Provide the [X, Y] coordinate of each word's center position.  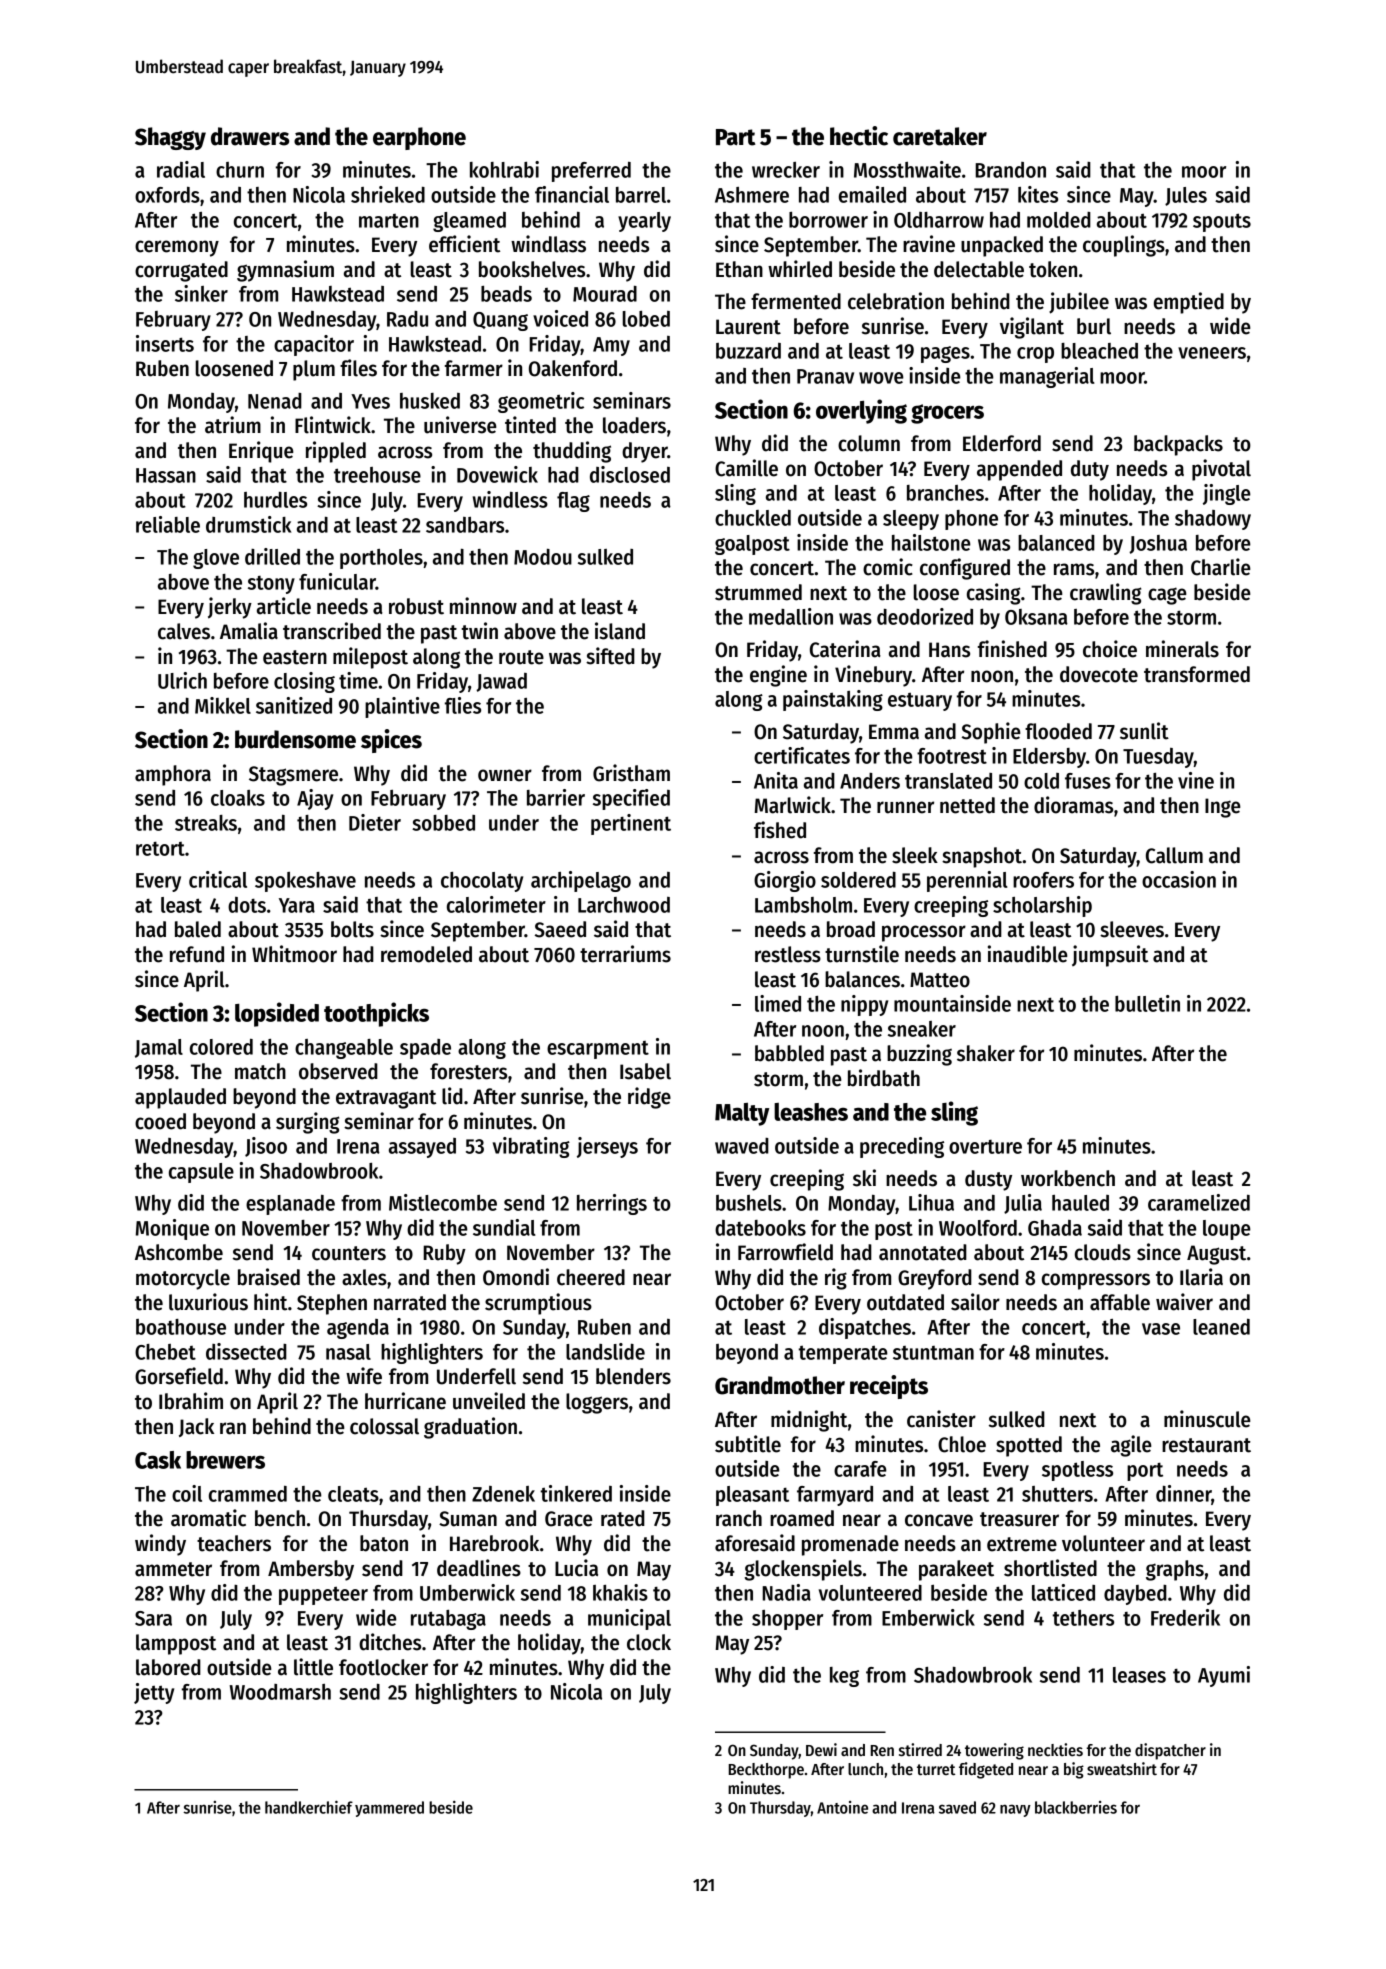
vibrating [531, 1147]
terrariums [625, 954]
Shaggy [170, 138]
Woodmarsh [280, 1692]
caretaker [940, 136]
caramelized [1199, 1202]
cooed [160, 1121]
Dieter [375, 822]
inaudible [1027, 954]
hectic [859, 136]
